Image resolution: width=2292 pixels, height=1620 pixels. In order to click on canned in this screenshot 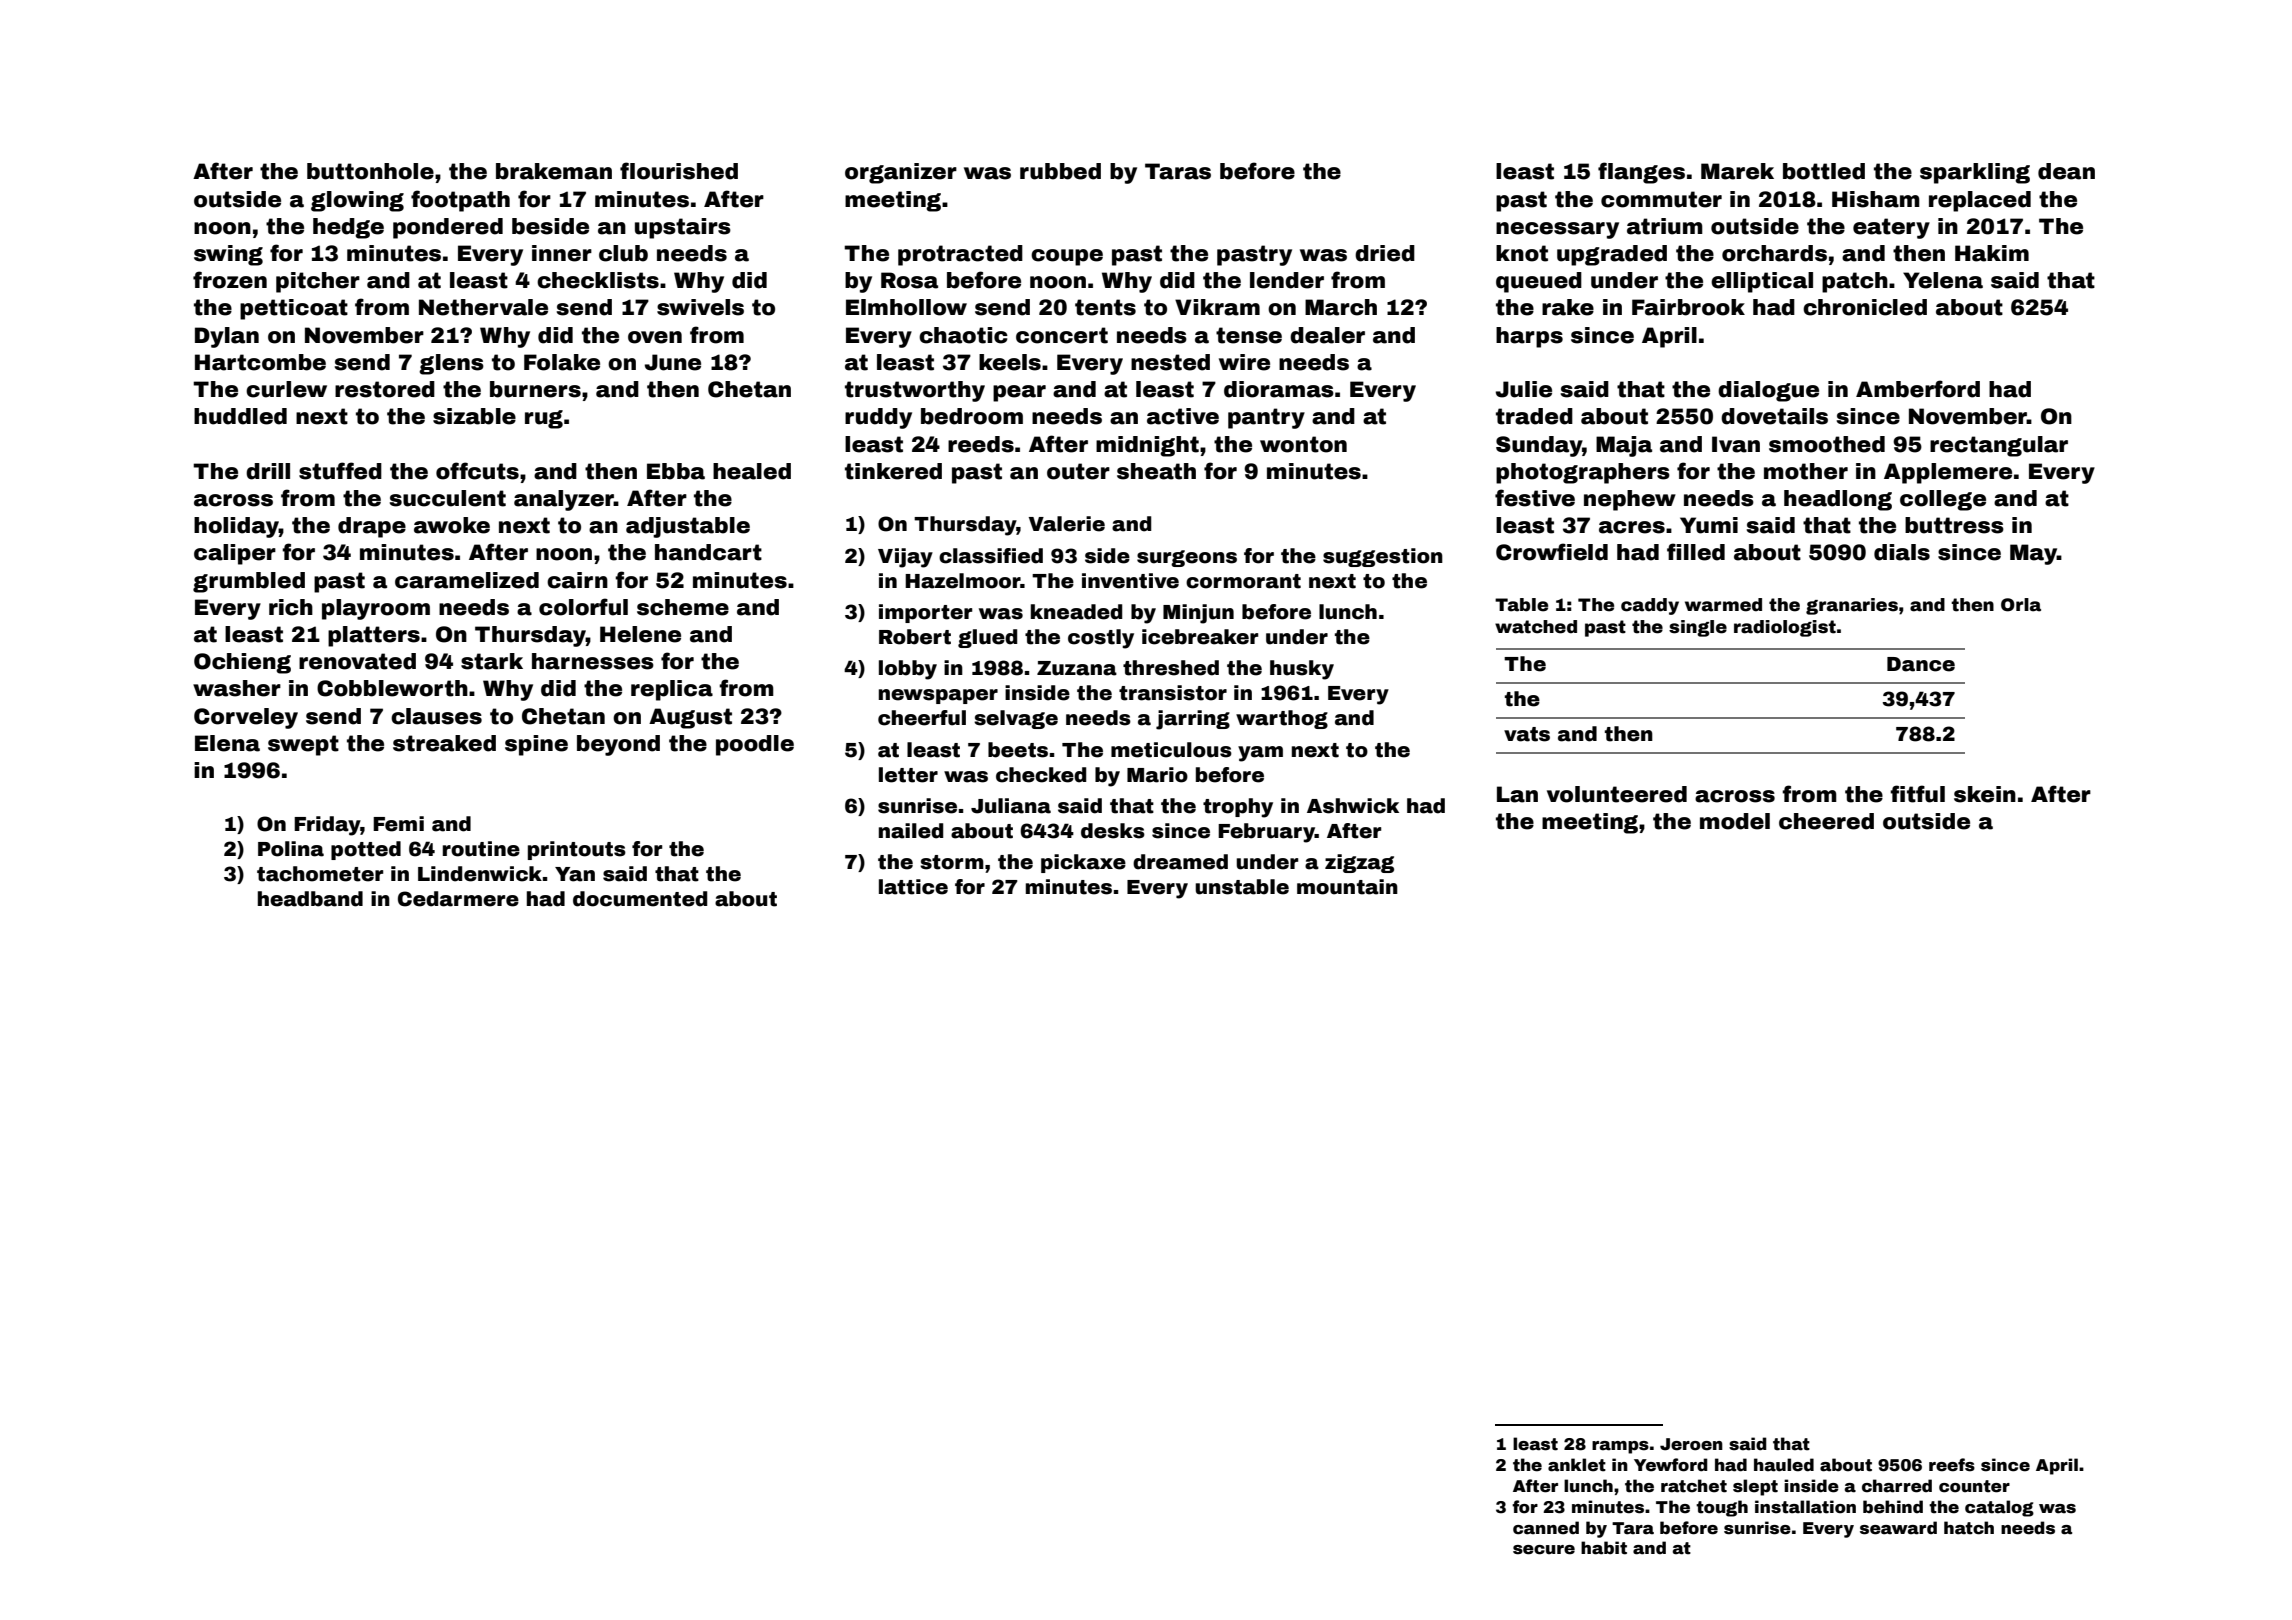, I will do `click(1546, 1528)`.
